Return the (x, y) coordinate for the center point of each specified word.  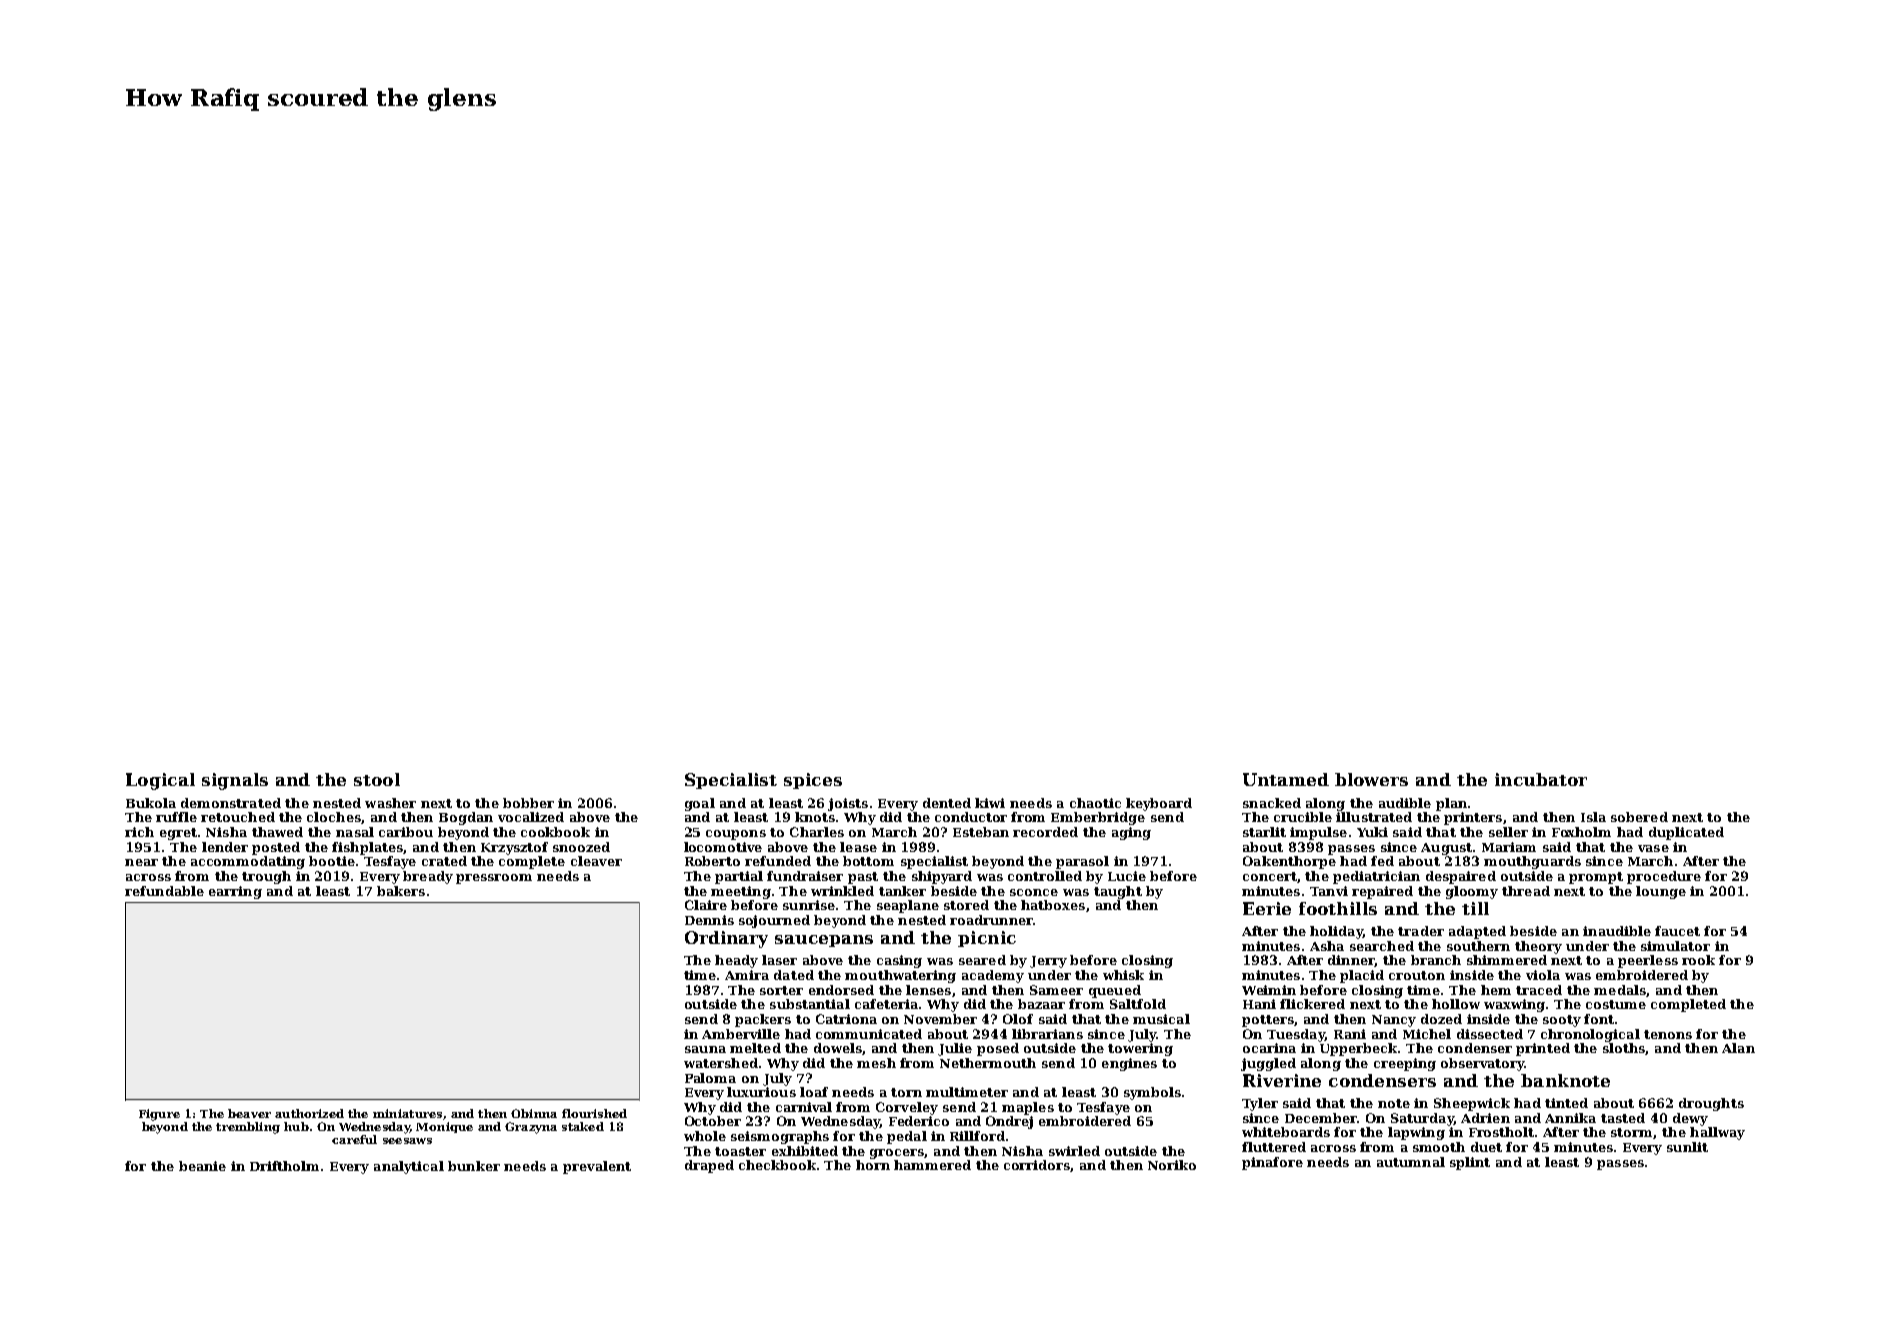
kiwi (990, 803)
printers (1473, 818)
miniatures (407, 1113)
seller (1508, 832)
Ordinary (726, 939)
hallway (1717, 1133)
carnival (804, 1107)
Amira (747, 975)
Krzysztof (514, 848)
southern (1478, 946)
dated (794, 975)
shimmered (1507, 960)
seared (982, 960)
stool (377, 779)
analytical (409, 1167)
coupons (736, 835)
